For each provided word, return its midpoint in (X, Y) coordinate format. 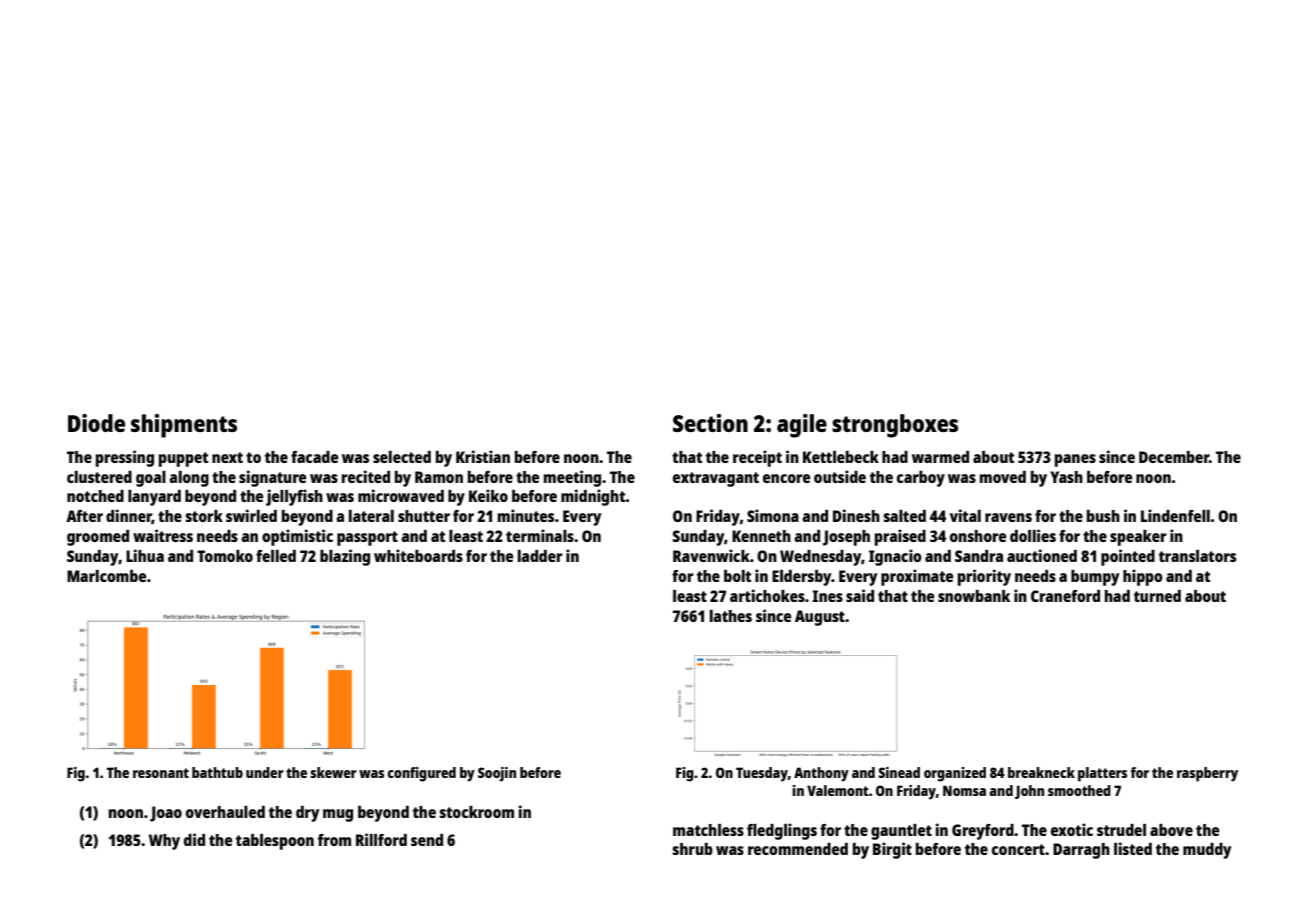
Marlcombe (106, 576)
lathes (731, 616)
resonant (161, 773)
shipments (184, 426)
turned (1157, 596)
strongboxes (895, 426)
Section (710, 423)
